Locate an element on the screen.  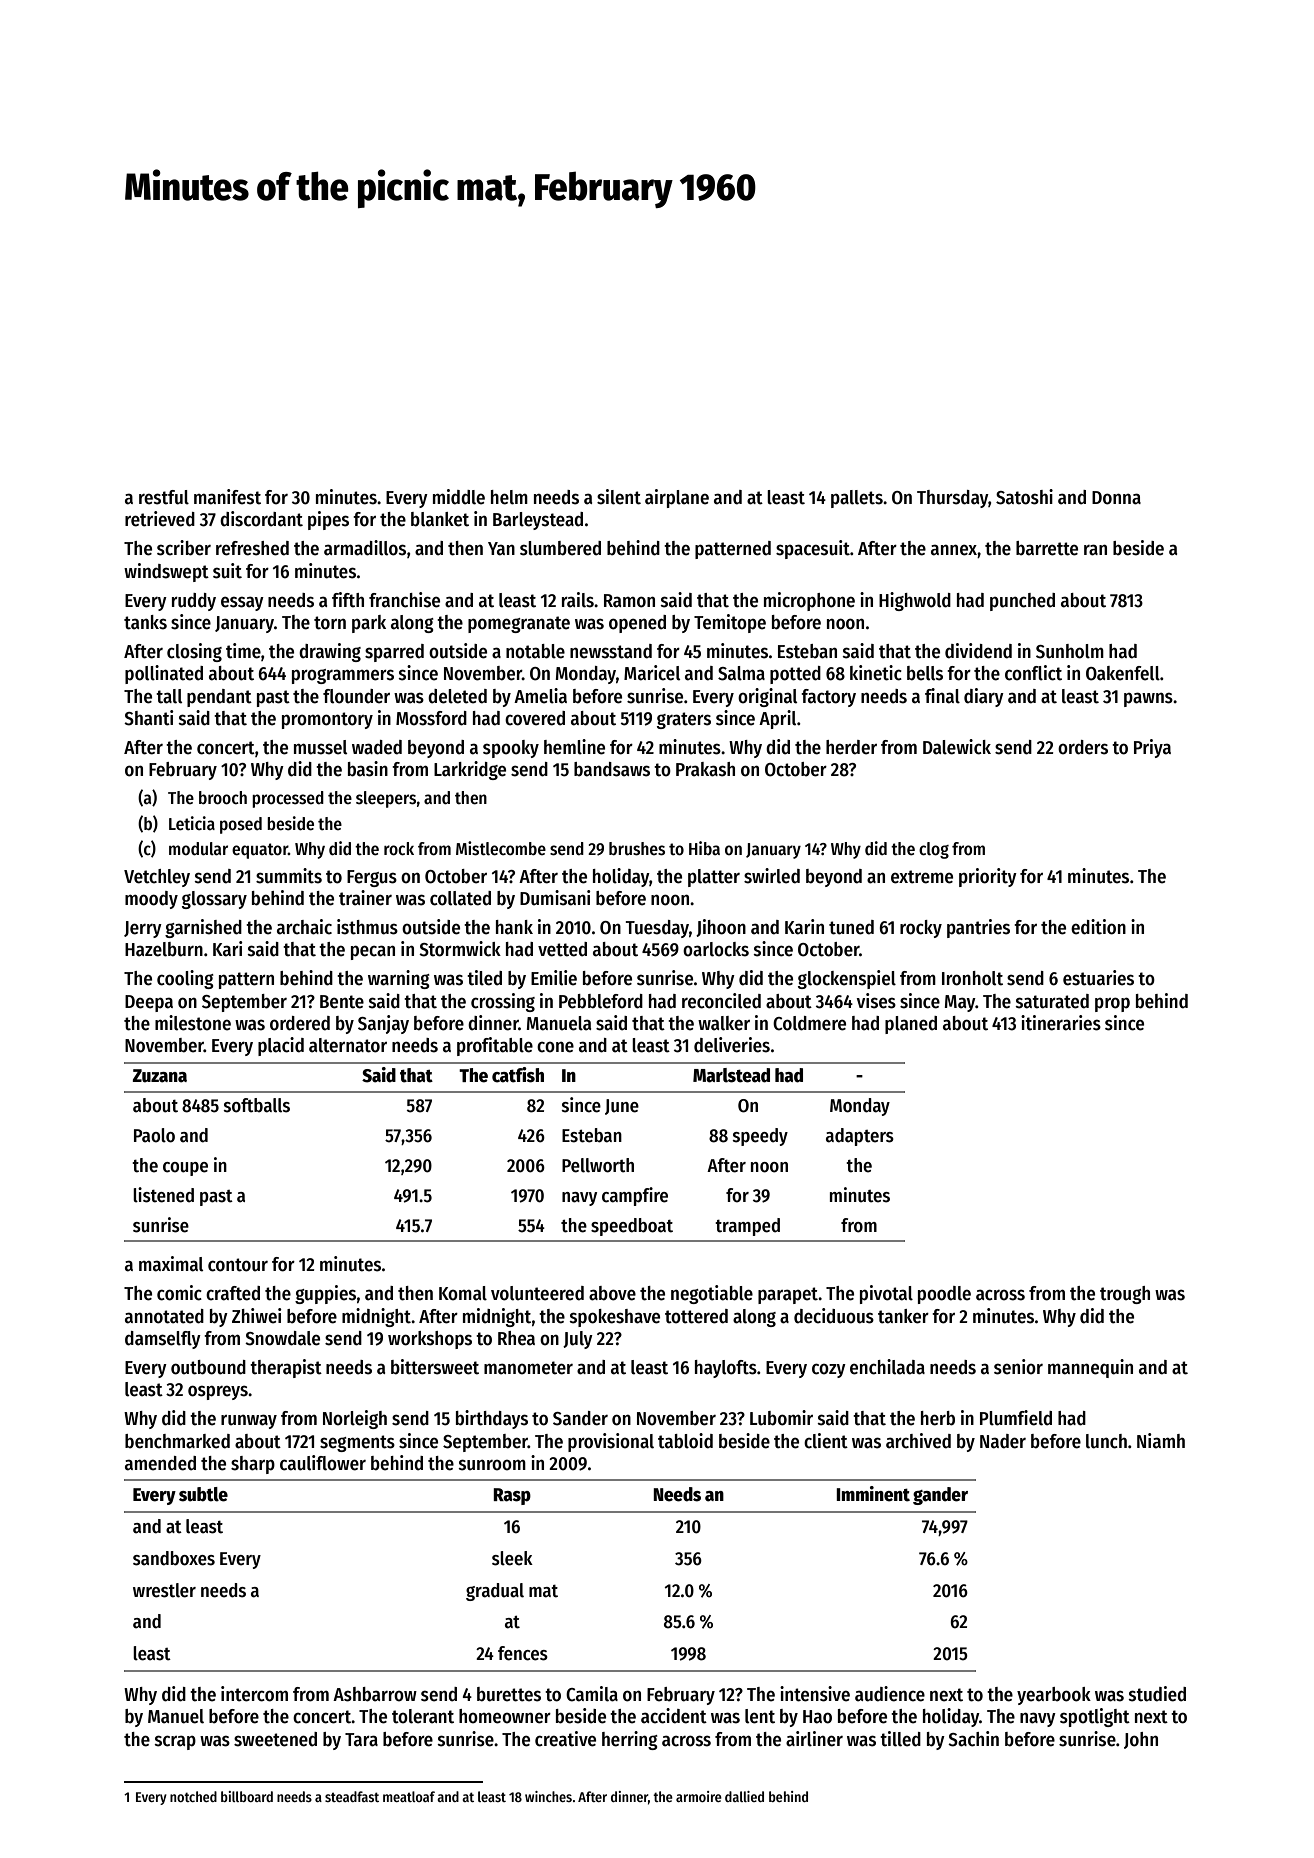
edition is located at coordinates (1098, 927).
